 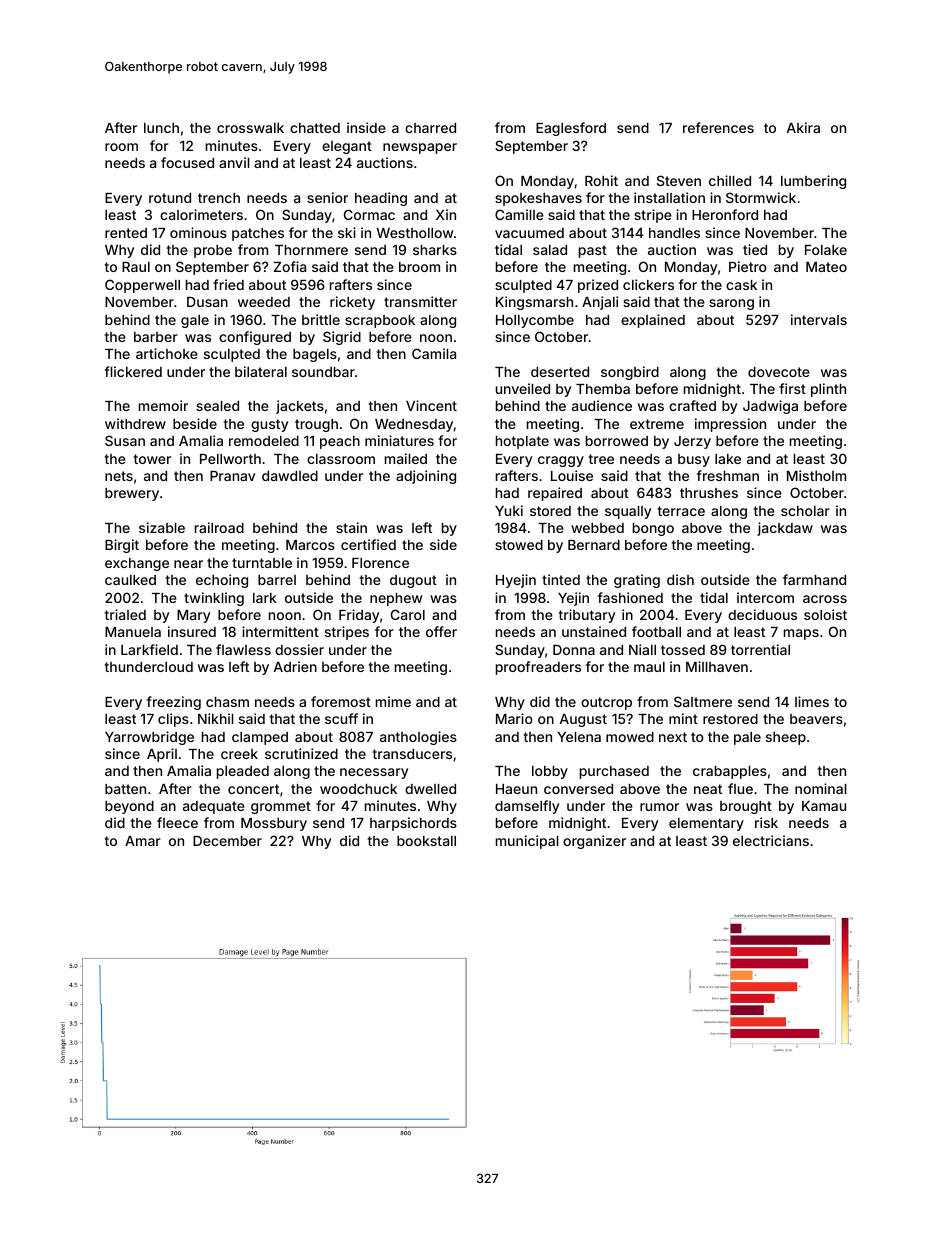 What do you see at coordinates (803, 127) in the screenshot?
I see `Akira` at bounding box center [803, 127].
